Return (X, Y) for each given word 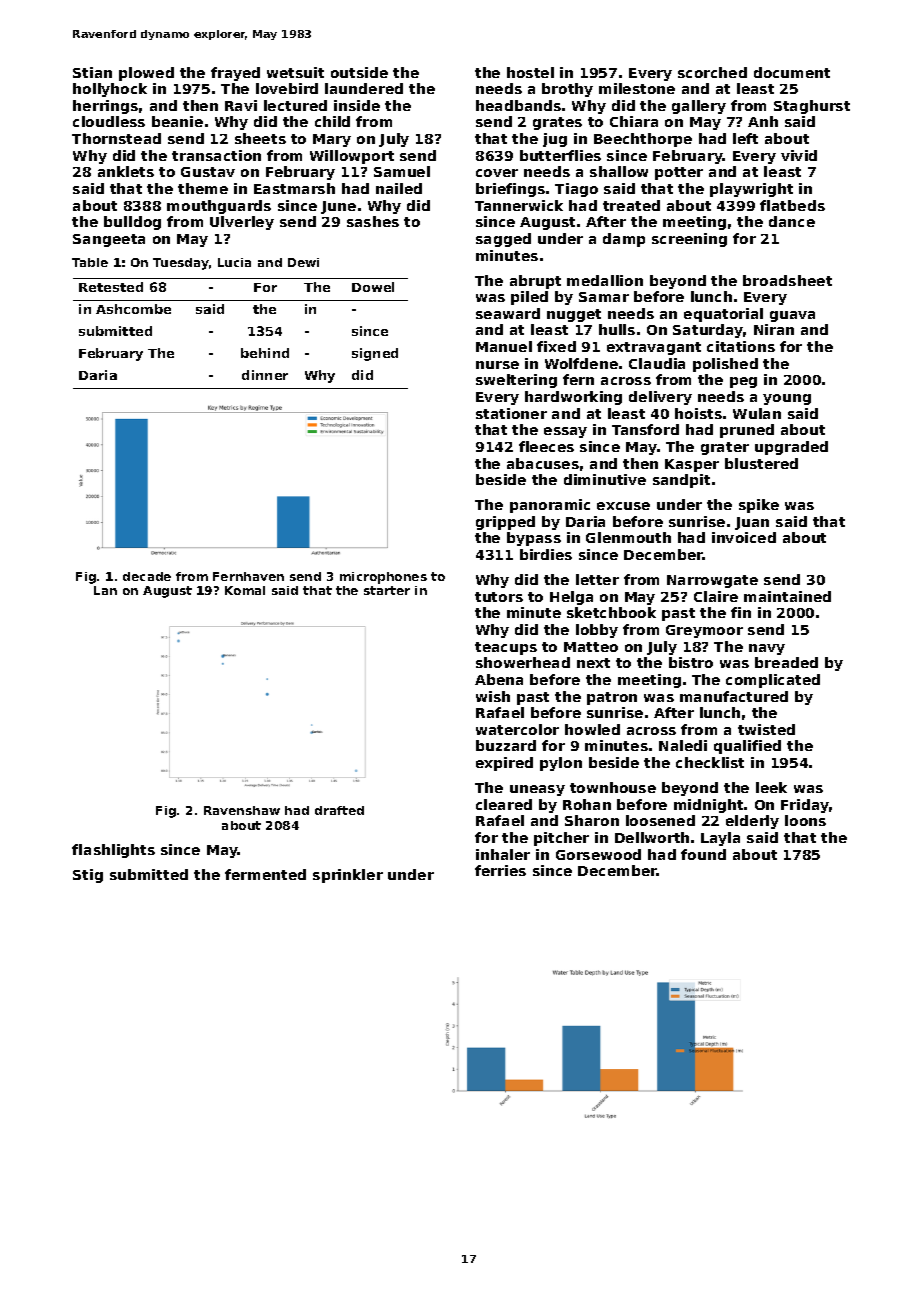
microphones (383, 578)
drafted (339, 810)
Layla (720, 839)
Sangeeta (109, 240)
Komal (245, 590)
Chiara (634, 121)
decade (147, 576)
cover (497, 173)
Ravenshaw (242, 810)
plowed (146, 74)
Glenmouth (628, 537)
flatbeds (792, 205)
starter (387, 590)
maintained (787, 596)
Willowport (352, 157)
